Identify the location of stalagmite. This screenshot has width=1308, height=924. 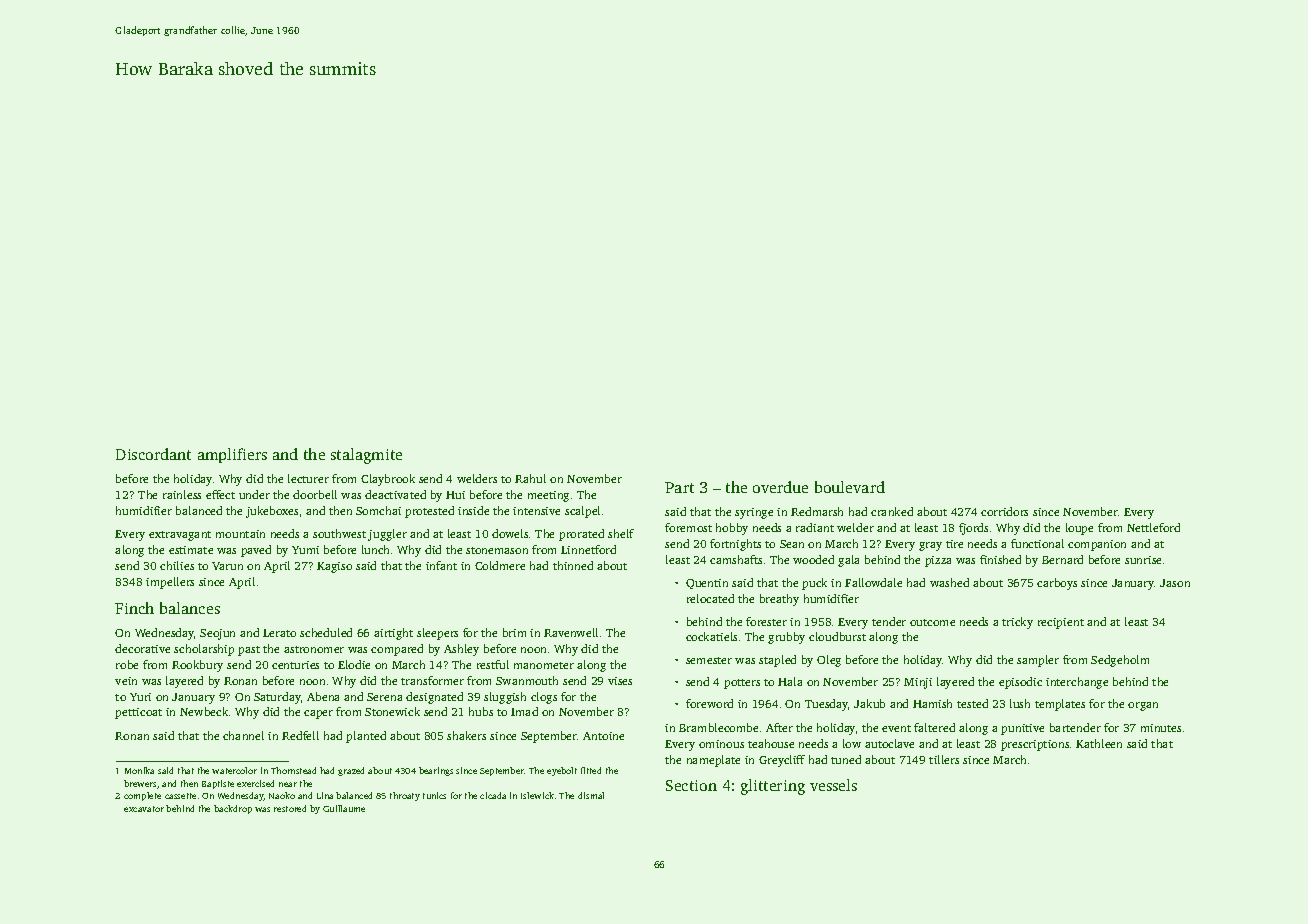
(366, 456).
